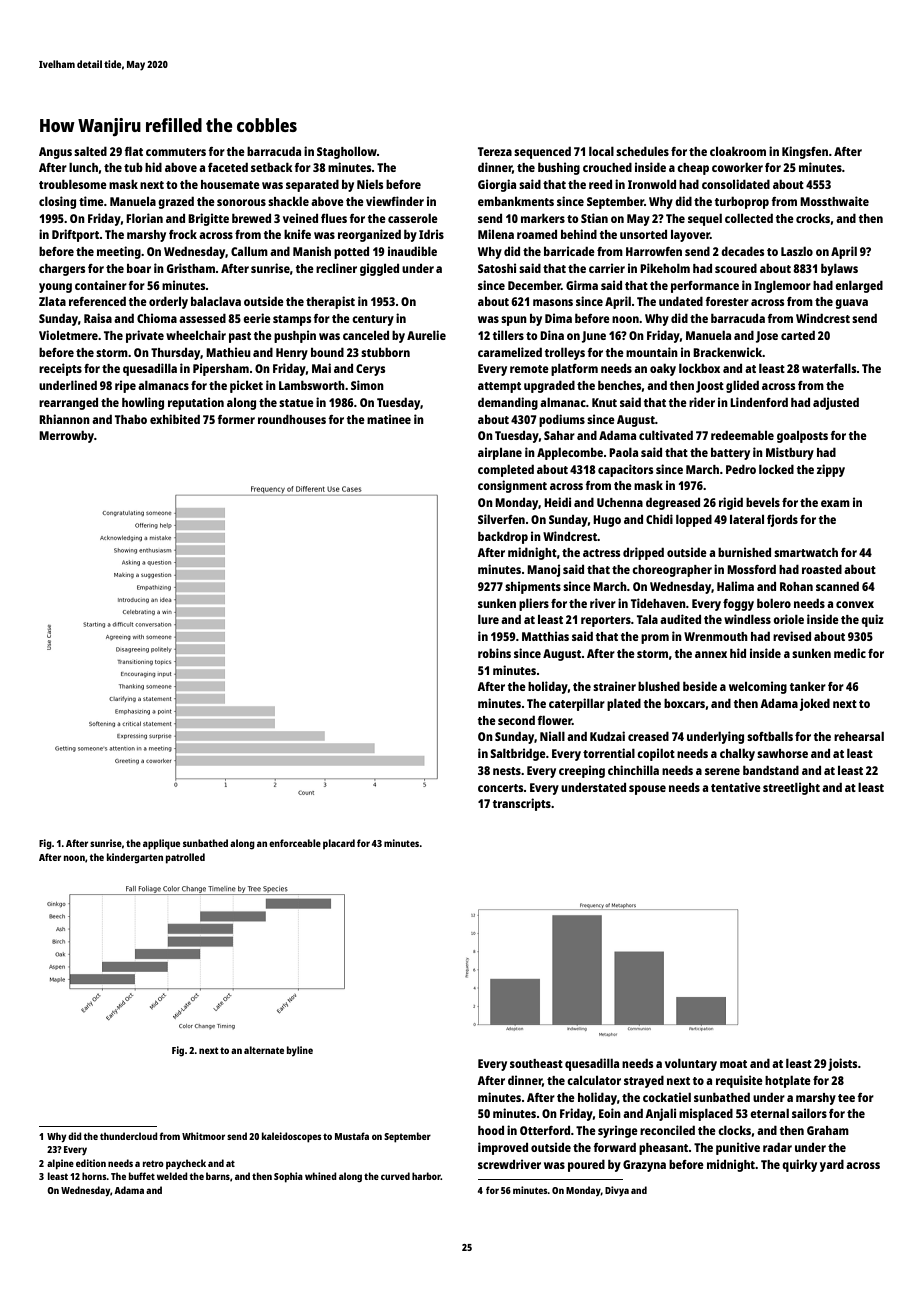 The height and width of the screenshot is (1308, 924). Describe the element at coordinates (782, 287) in the screenshot. I see `Inglemoor` at that location.
